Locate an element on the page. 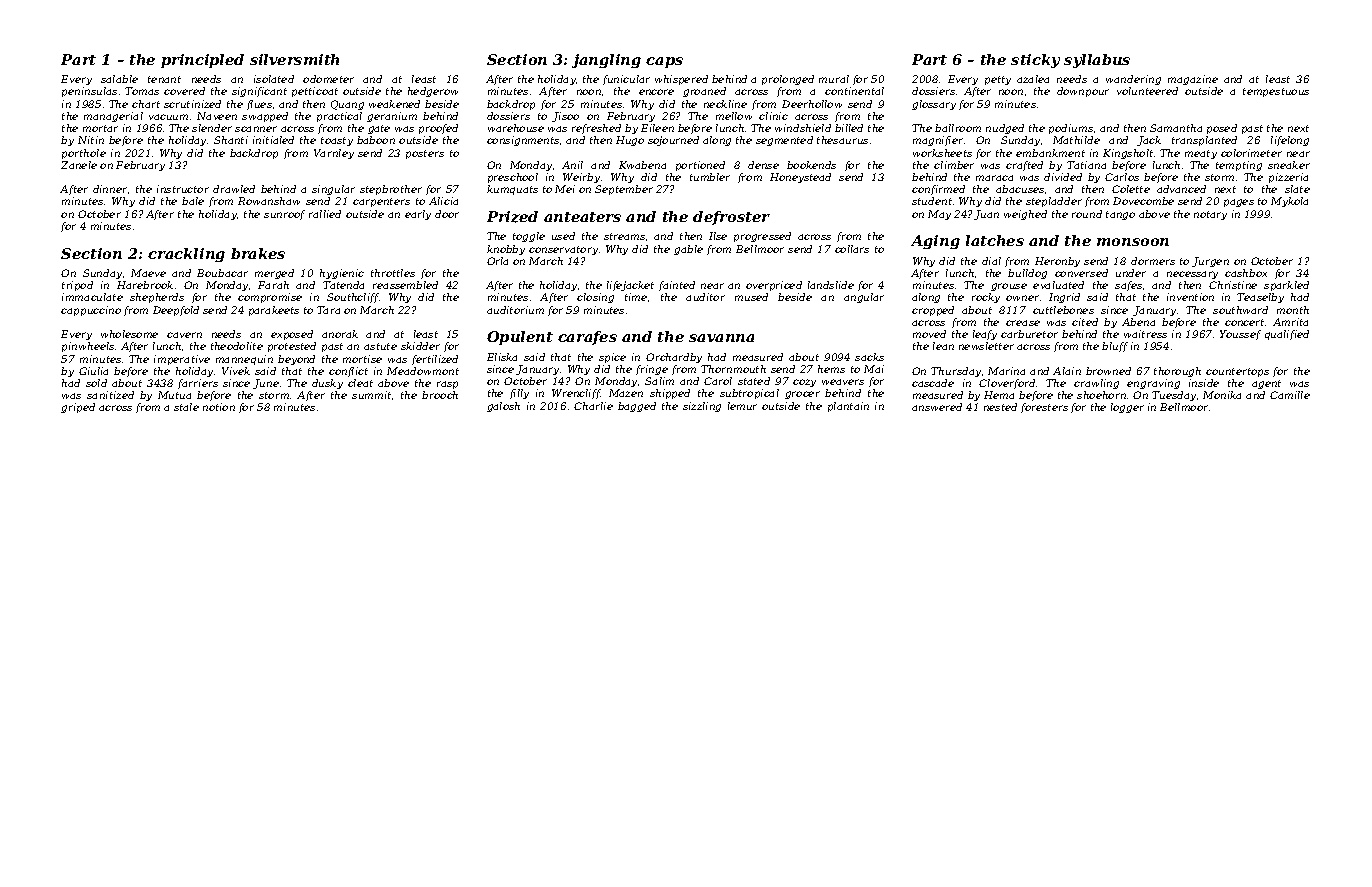 The width and height of the page is (1372, 887). Maeve is located at coordinates (148, 273).
